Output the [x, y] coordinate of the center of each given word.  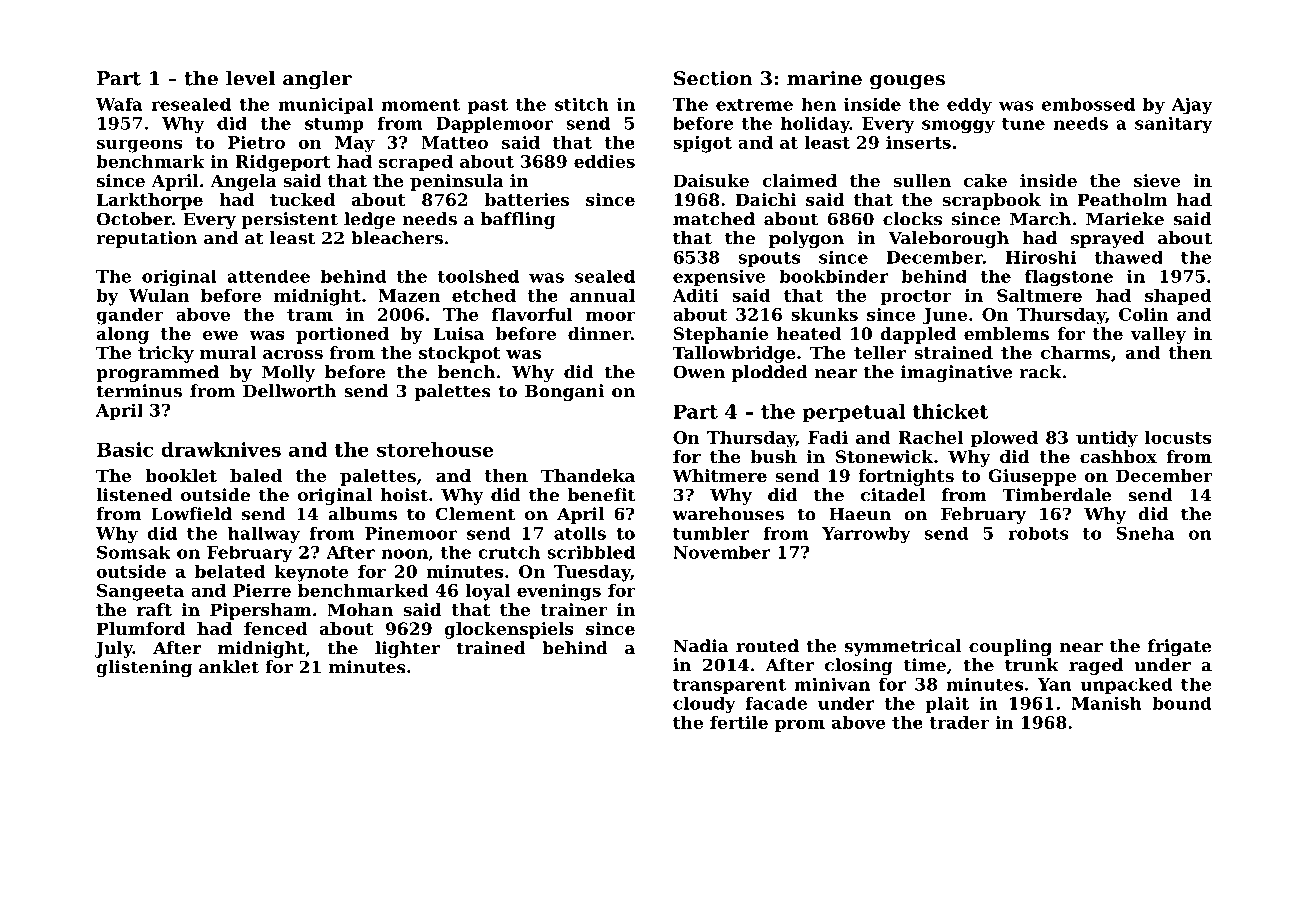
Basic [125, 449]
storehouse [435, 449]
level [250, 78]
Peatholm [1122, 199]
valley [1158, 335]
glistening [144, 668]
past [488, 106]
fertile [739, 722]
